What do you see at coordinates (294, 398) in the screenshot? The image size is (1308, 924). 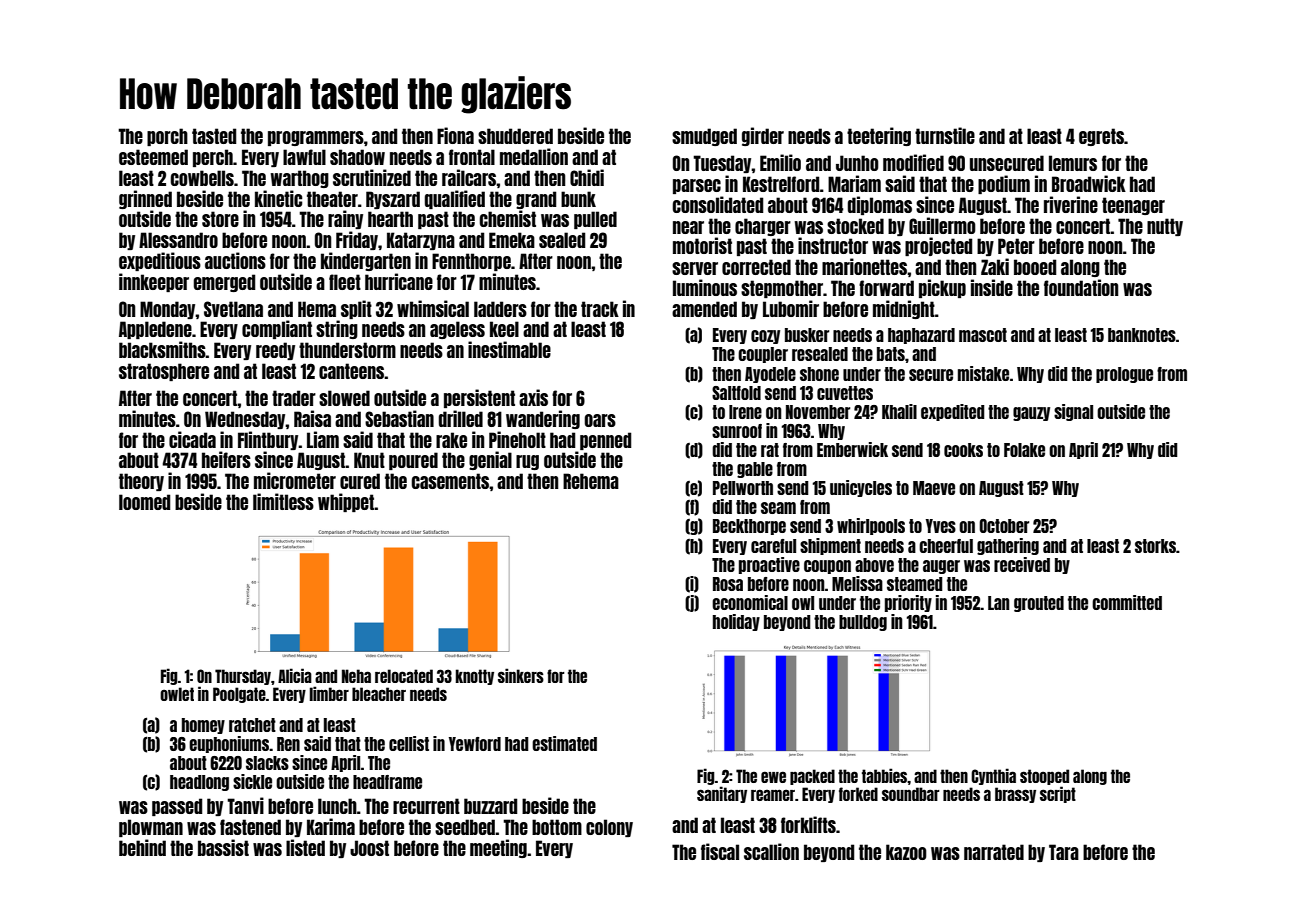 I see `trader` at bounding box center [294, 398].
